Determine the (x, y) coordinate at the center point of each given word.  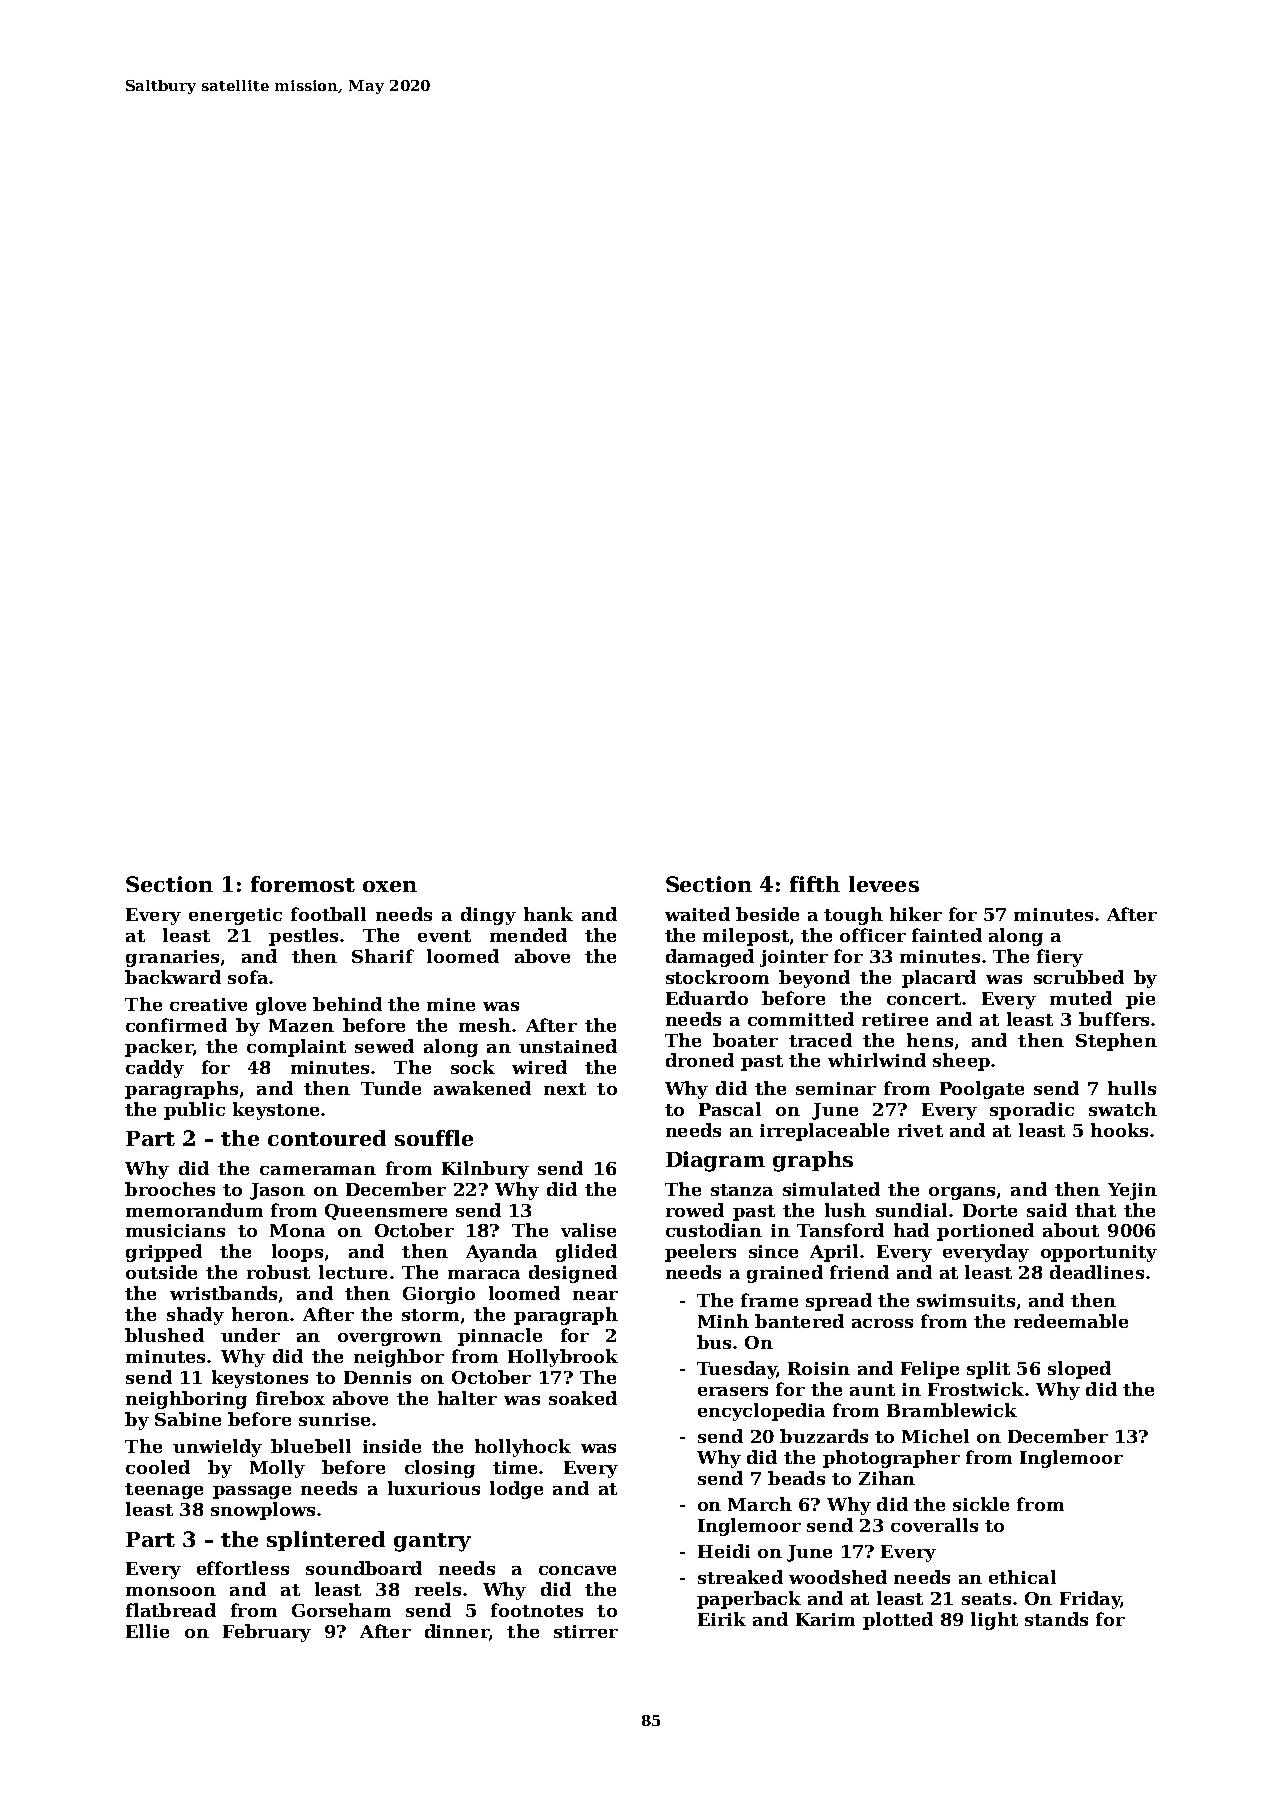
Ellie (147, 1631)
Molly (277, 1469)
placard (939, 979)
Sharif (383, 956)
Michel (935, 1436)
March (760, 1504)
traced (820, 1040)
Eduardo (707, 998)
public (194, 1111)
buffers (1114, 1019)
